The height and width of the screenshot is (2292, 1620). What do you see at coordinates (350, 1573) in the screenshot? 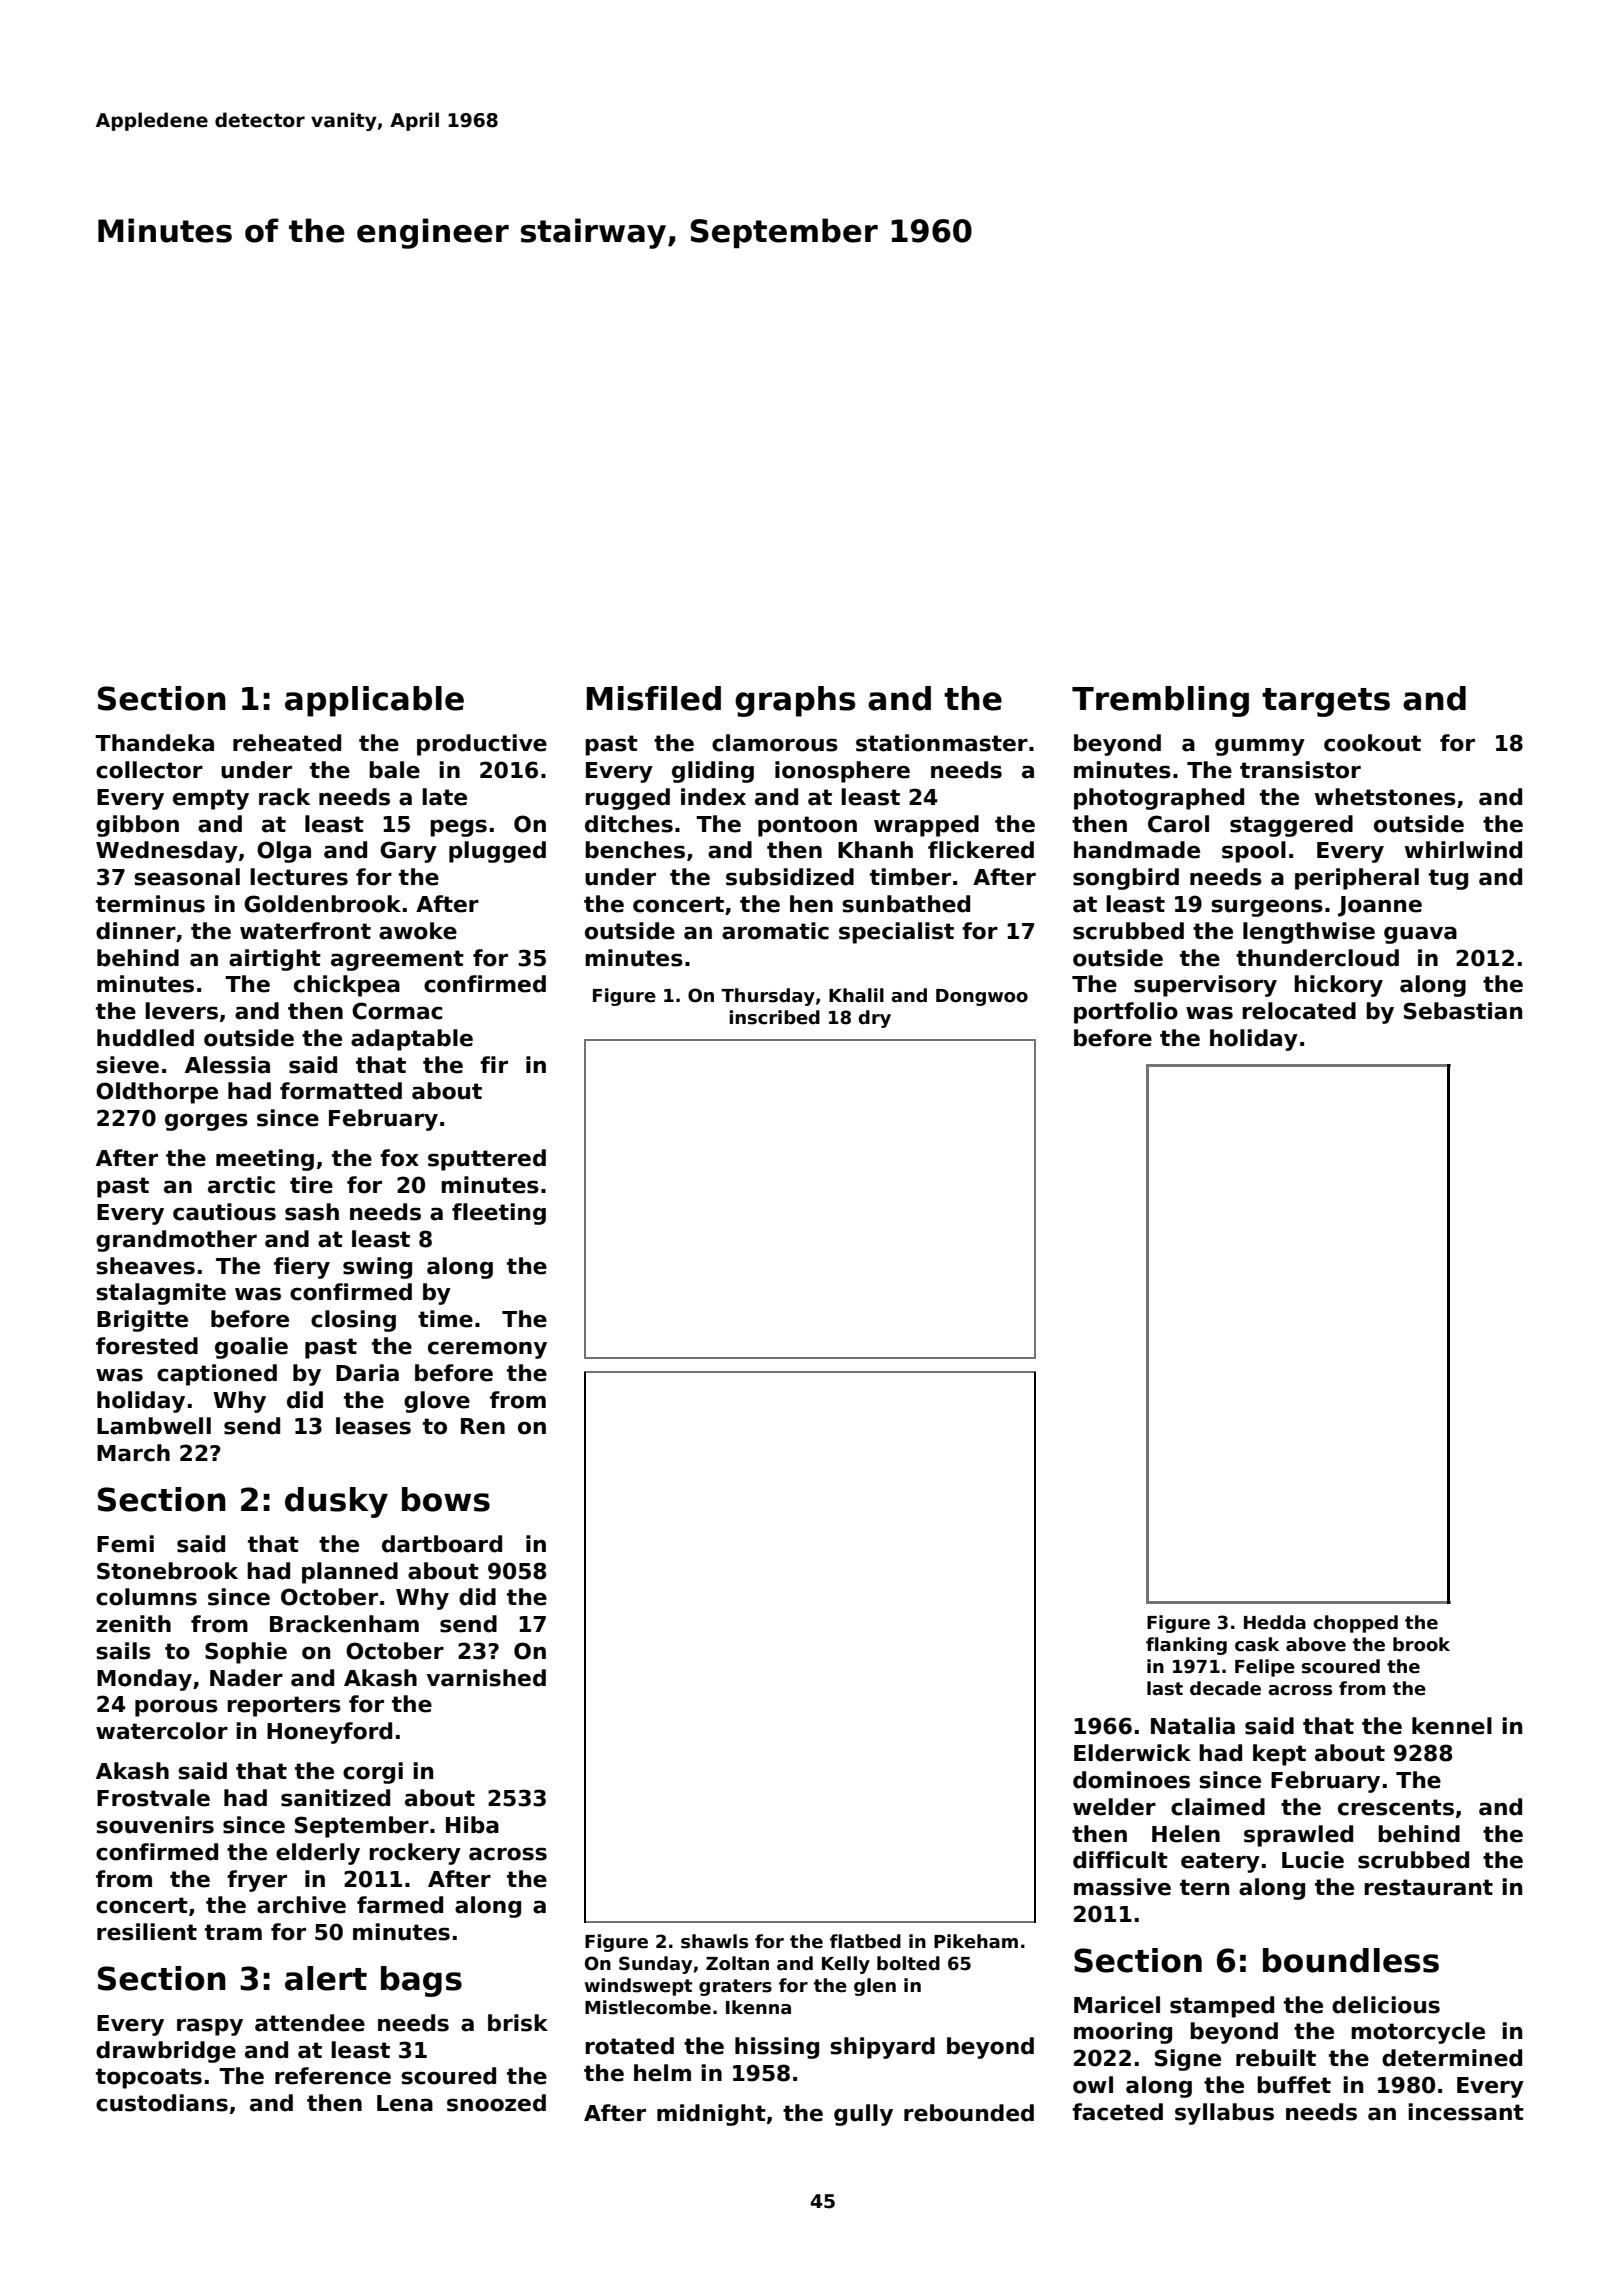
I see `planned` at bounding box center [350, 1573].
